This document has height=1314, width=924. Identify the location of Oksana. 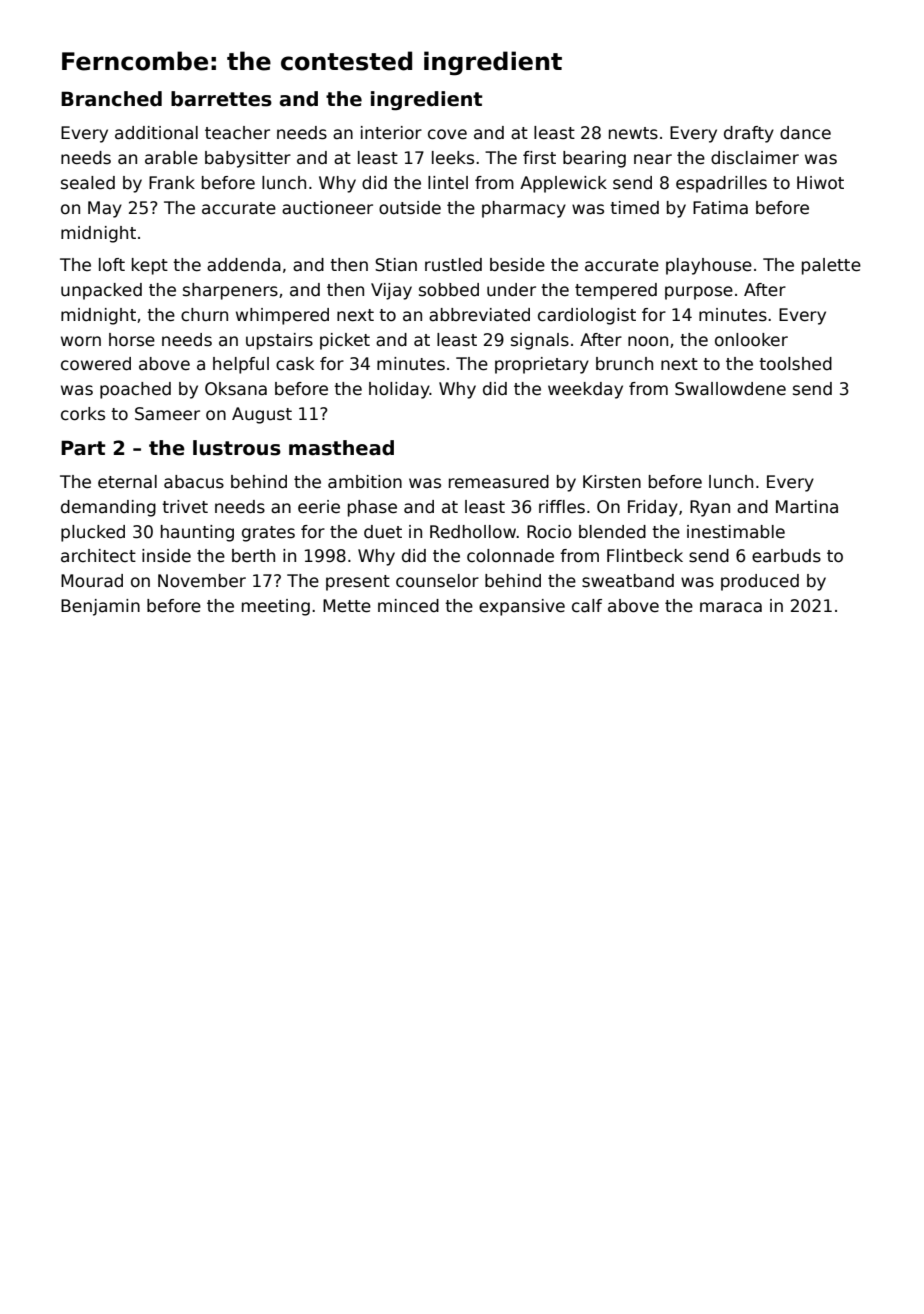
(236, 389).
